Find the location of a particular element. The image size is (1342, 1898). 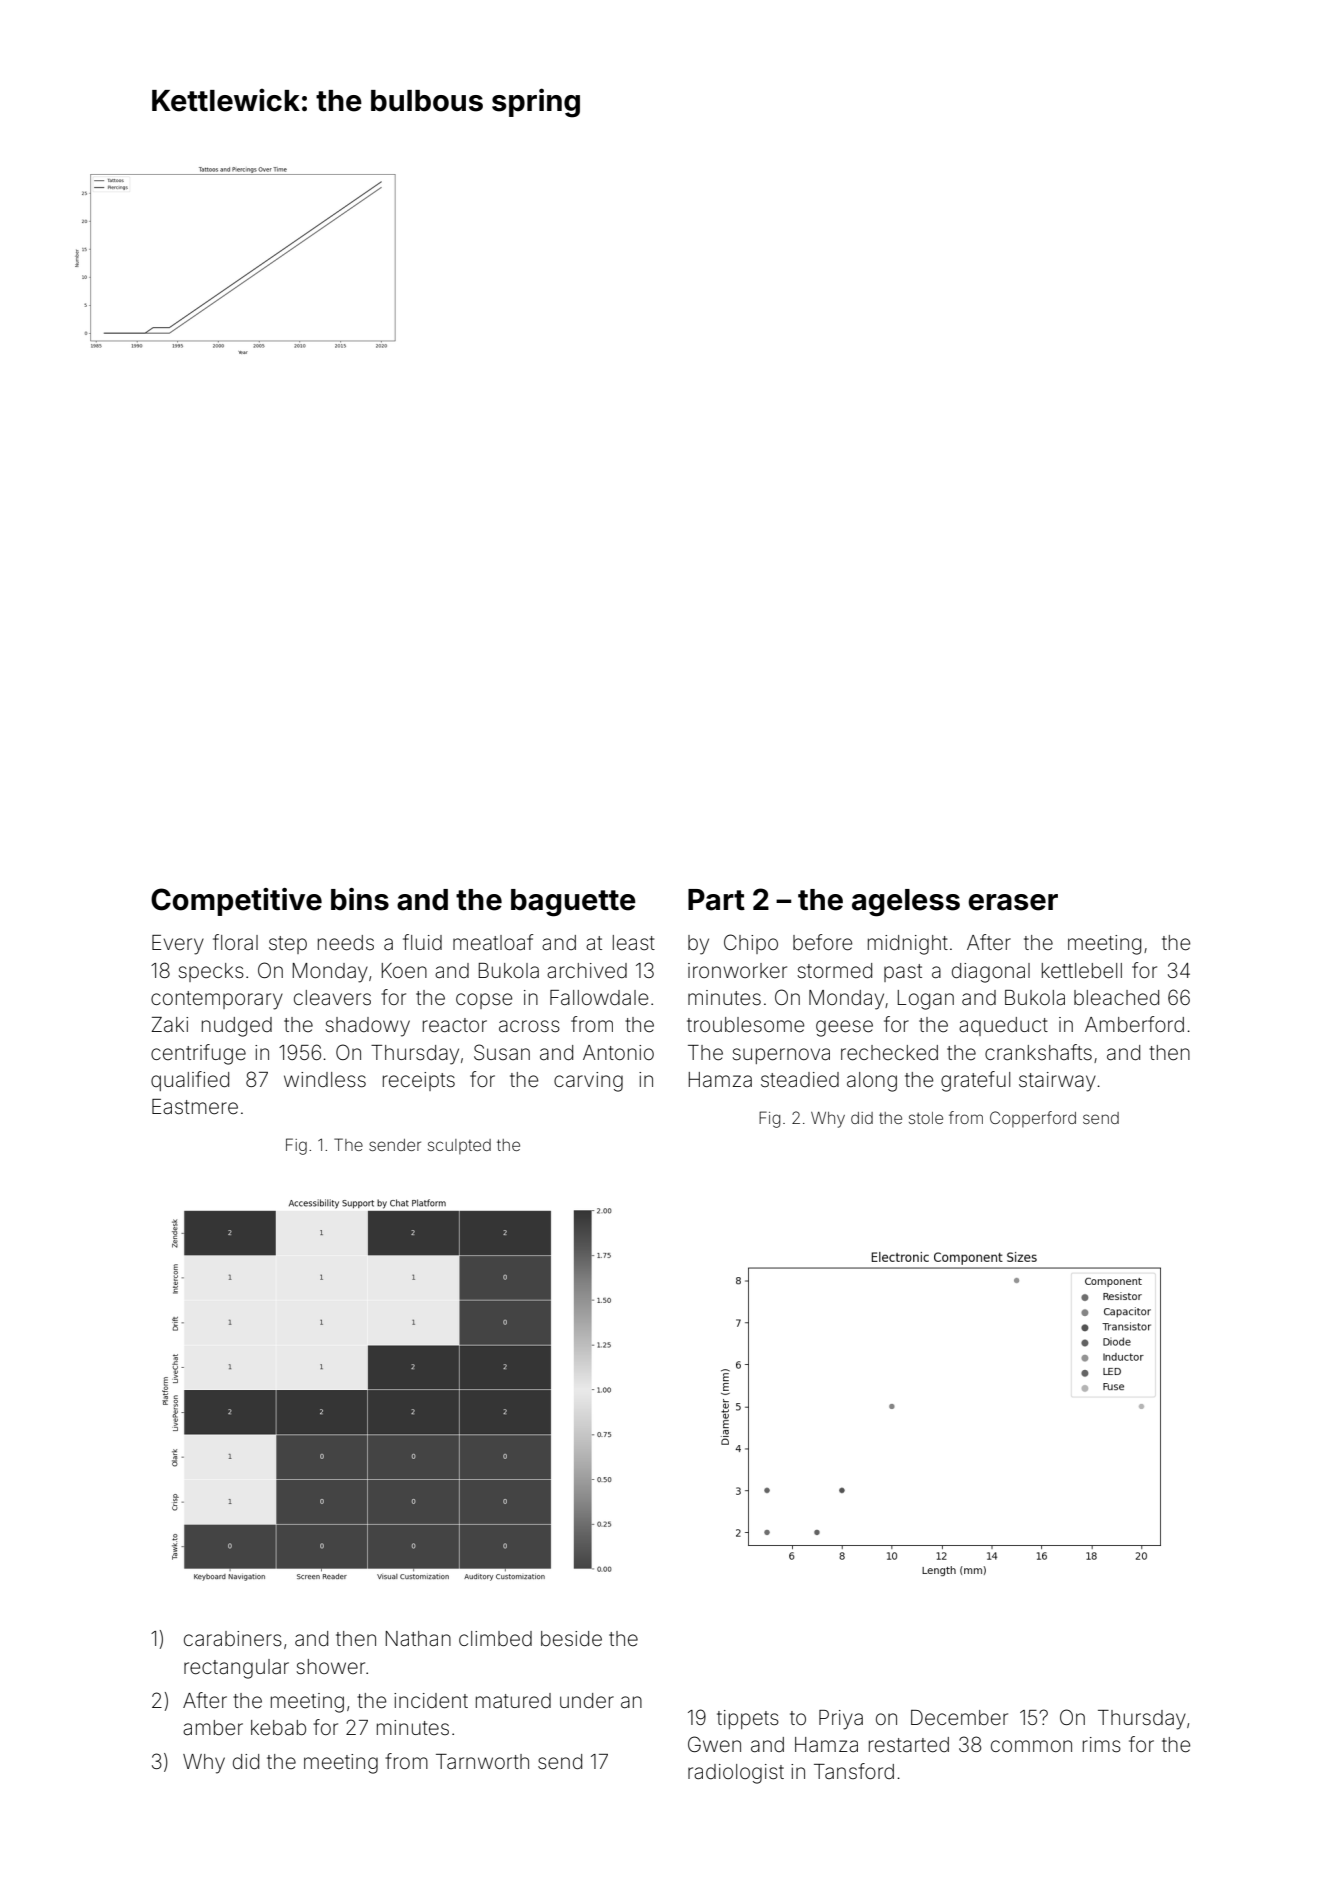

eraser is located at coordinates (1013, 902).
